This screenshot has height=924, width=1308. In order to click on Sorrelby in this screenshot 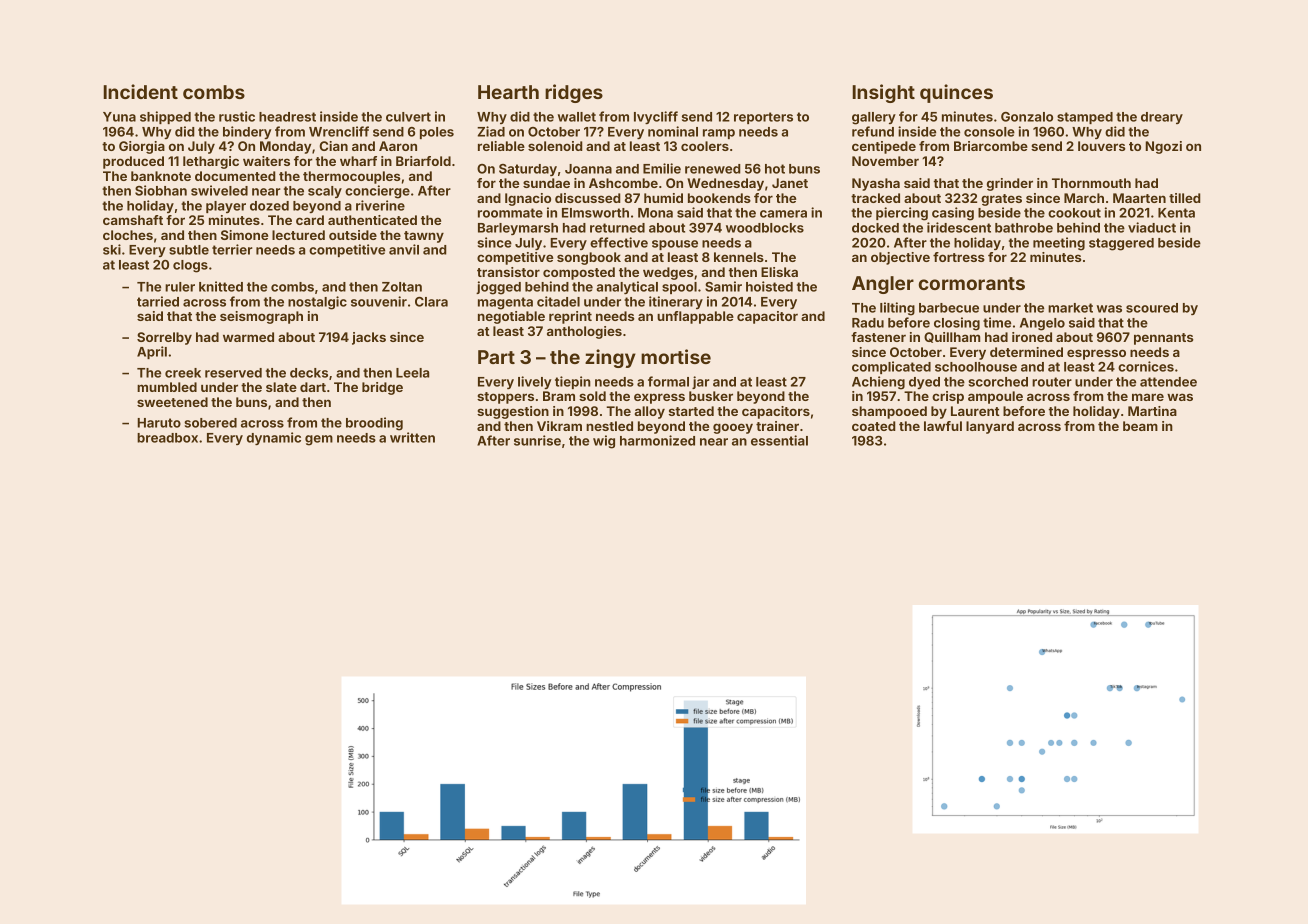, I will do `click(164, 338)`.
